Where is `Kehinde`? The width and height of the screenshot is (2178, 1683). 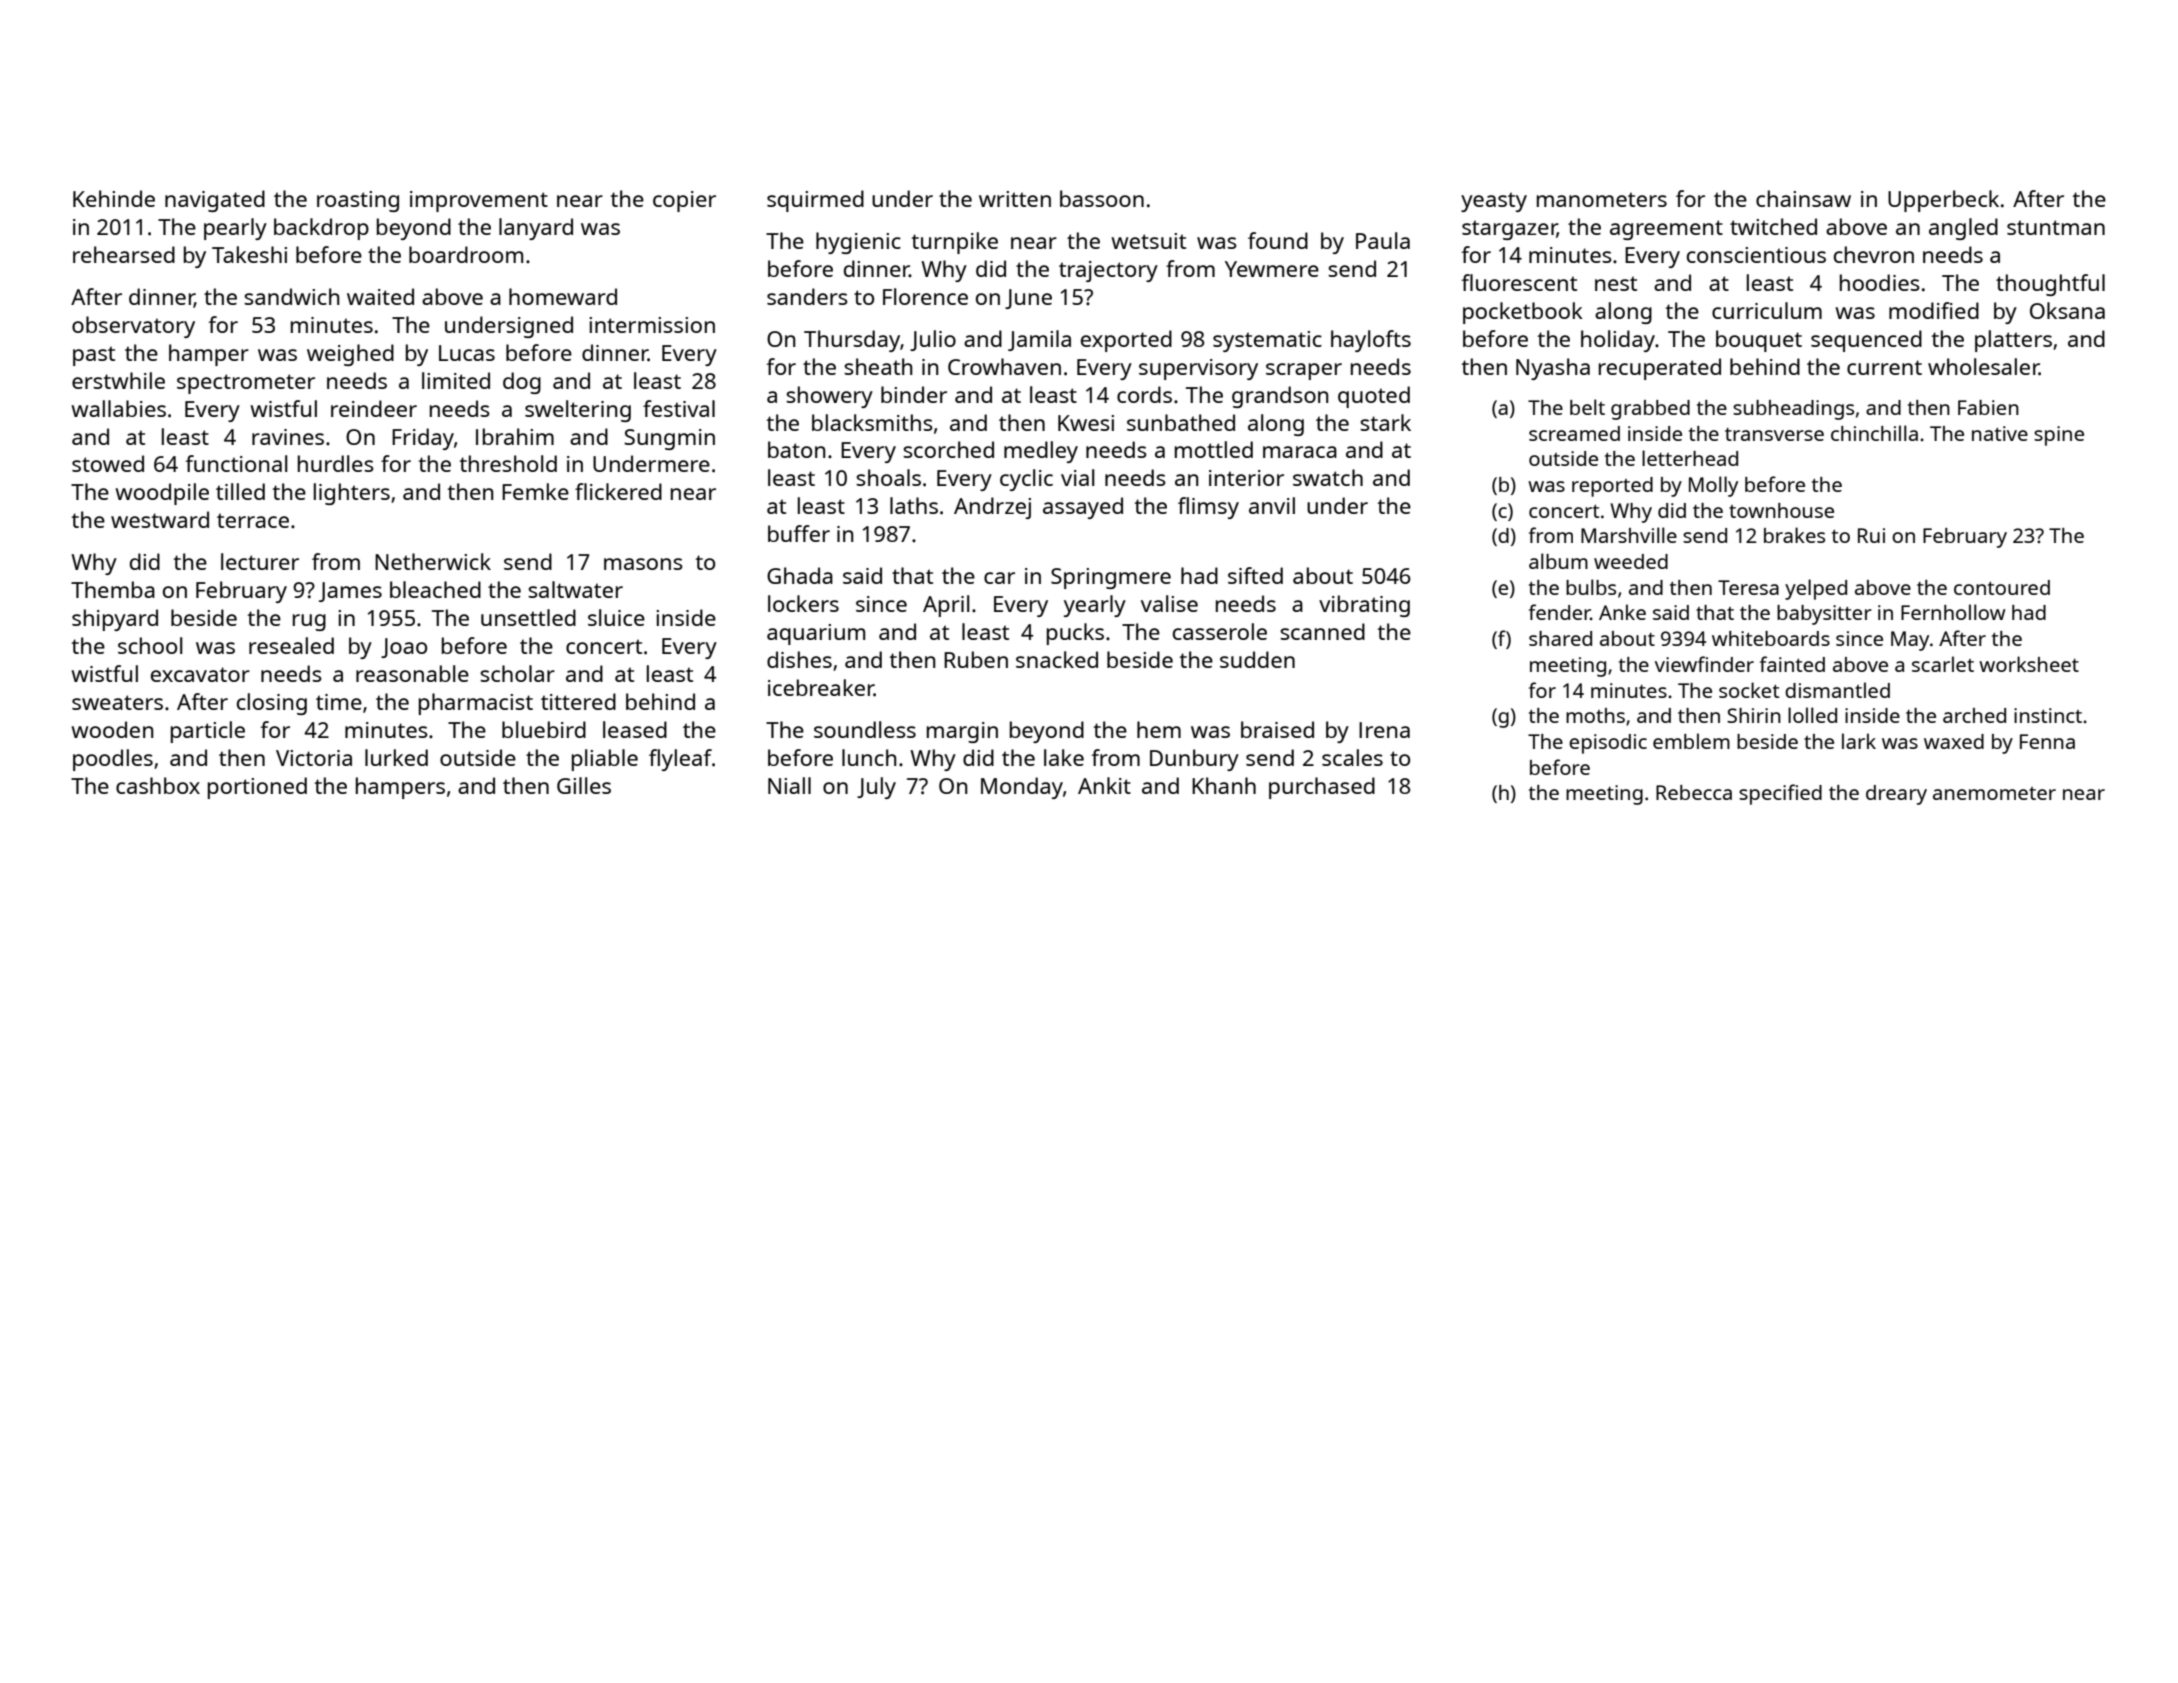
Kehinde is located at coordinates (114, 198).
